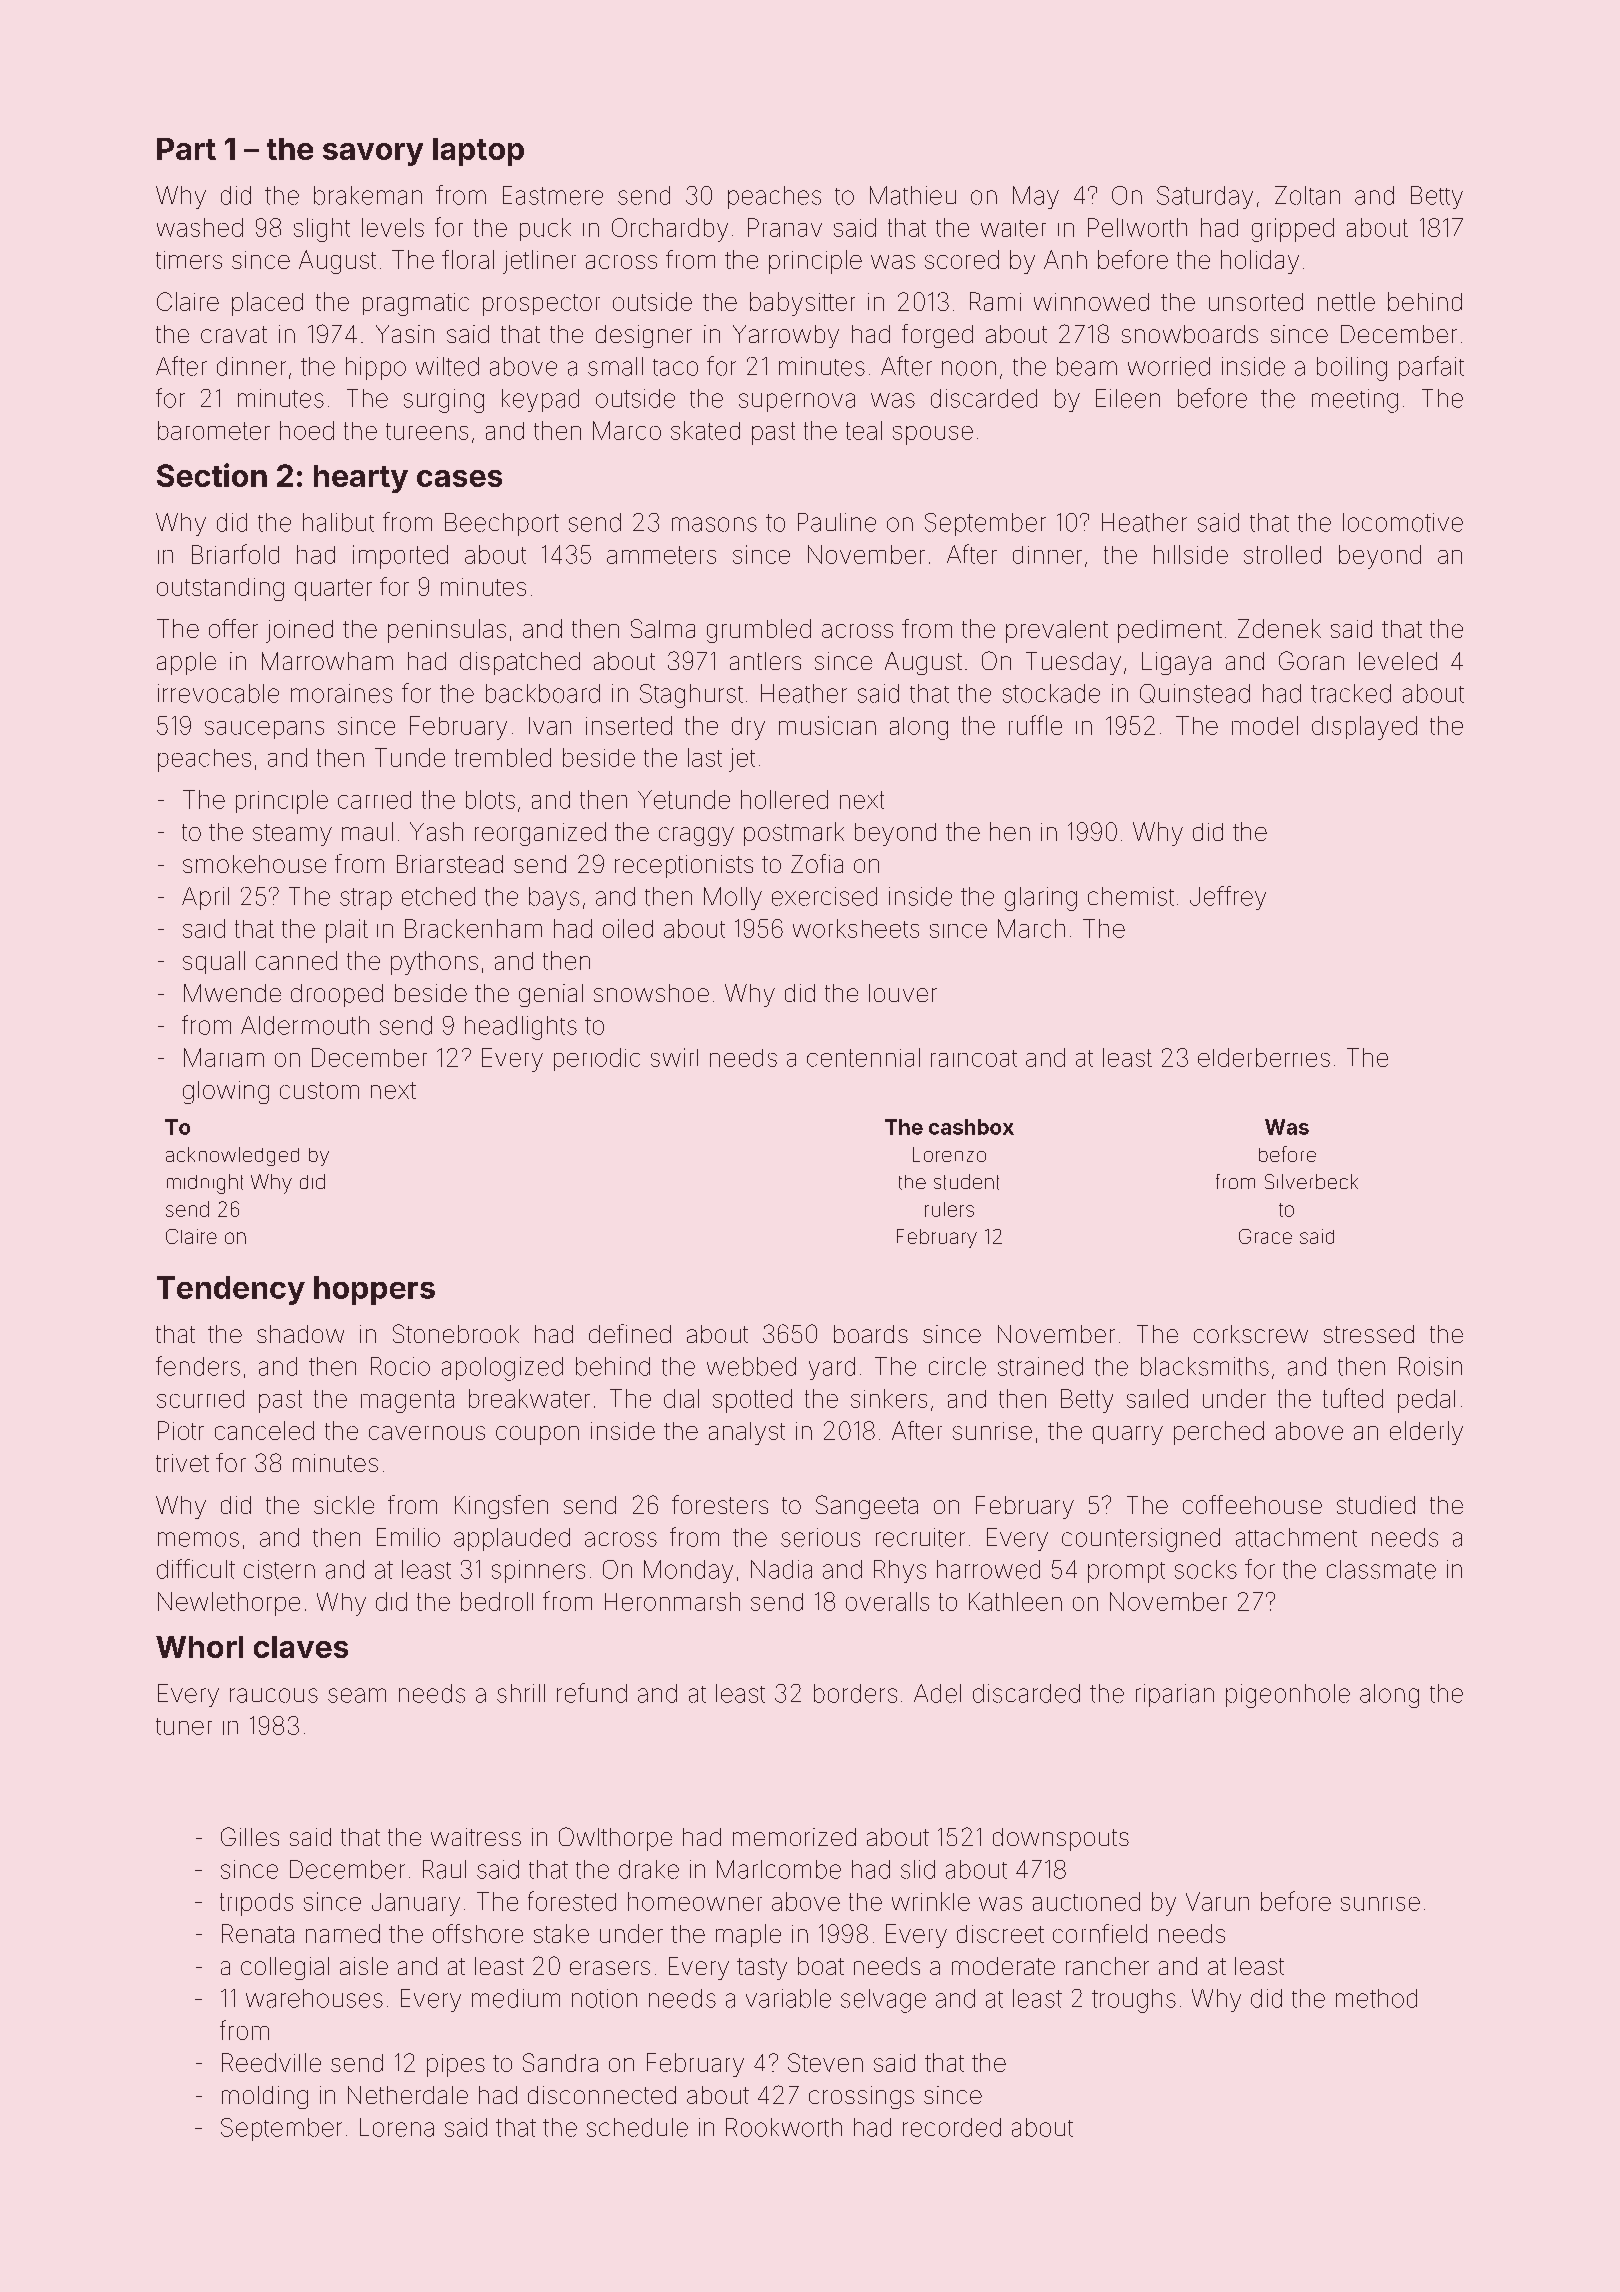 This screenshot has height=2292, width=1620. Describe the element at coordinates (1346, 301) in the screenshot. I see `nettle` at that location.
